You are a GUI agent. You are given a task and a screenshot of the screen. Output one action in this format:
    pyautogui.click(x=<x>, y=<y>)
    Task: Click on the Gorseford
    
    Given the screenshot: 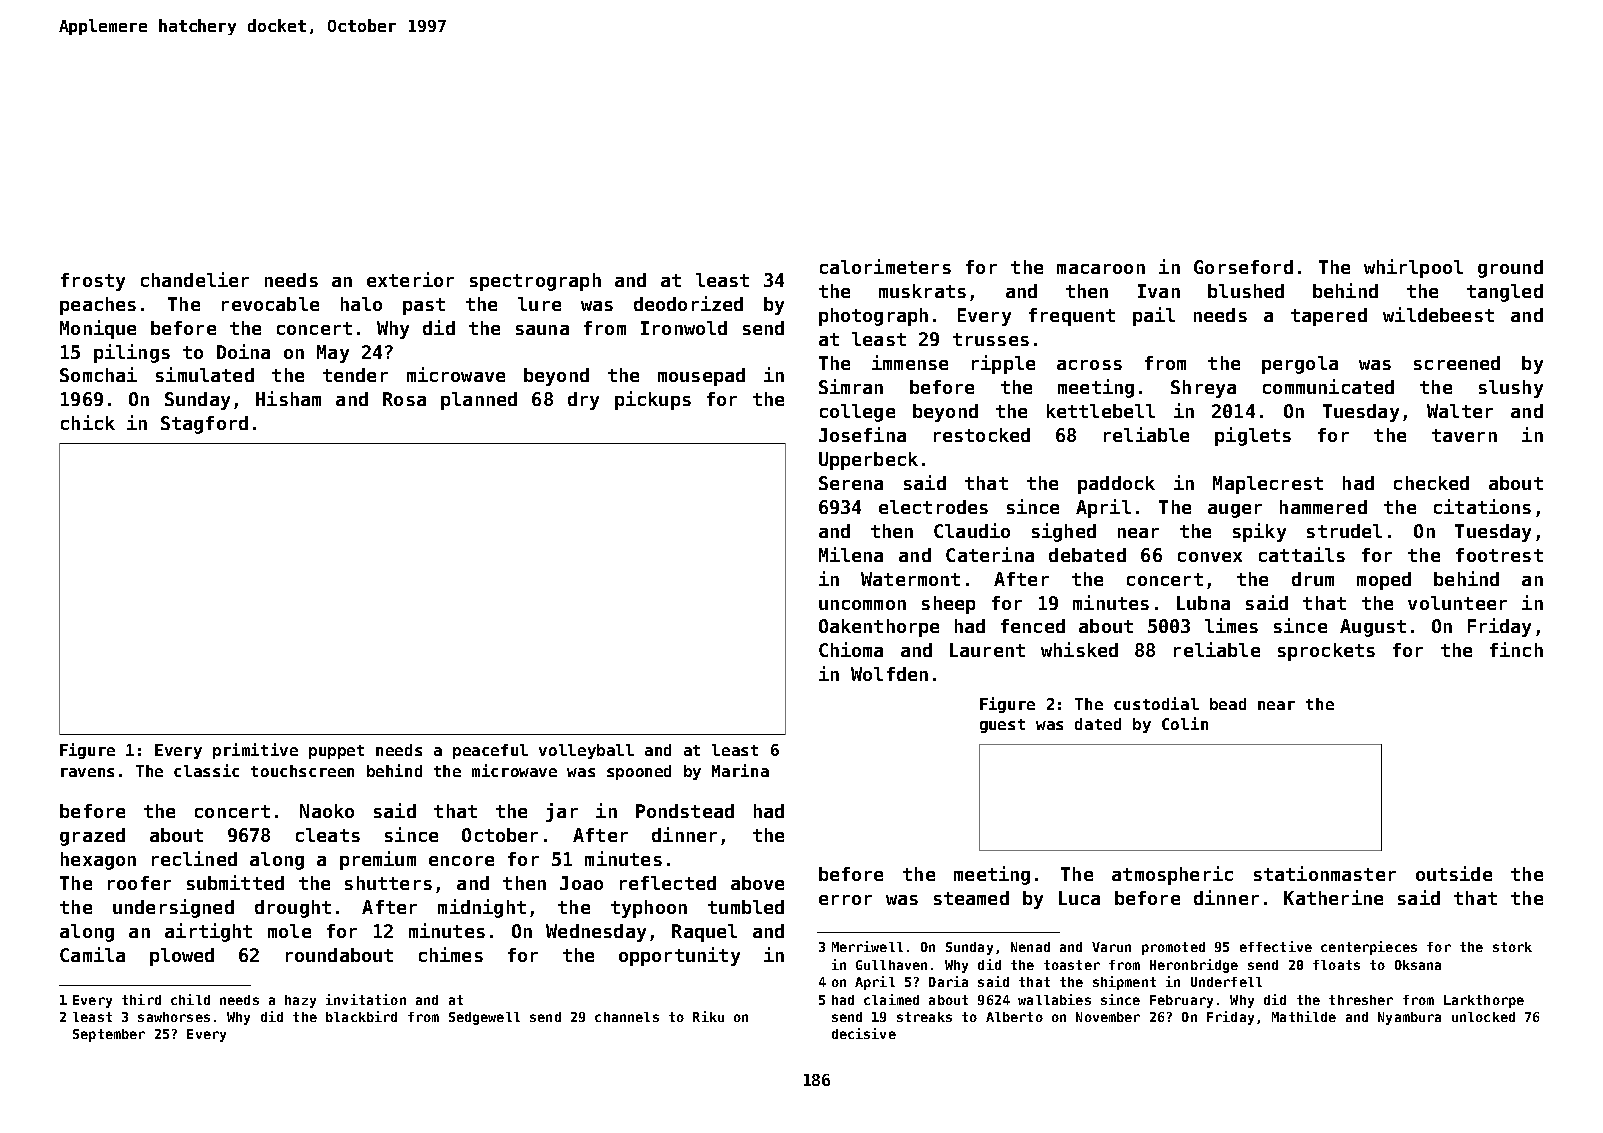 What is the action you would take?
    pyautogui.click(x=1243, y=267)
